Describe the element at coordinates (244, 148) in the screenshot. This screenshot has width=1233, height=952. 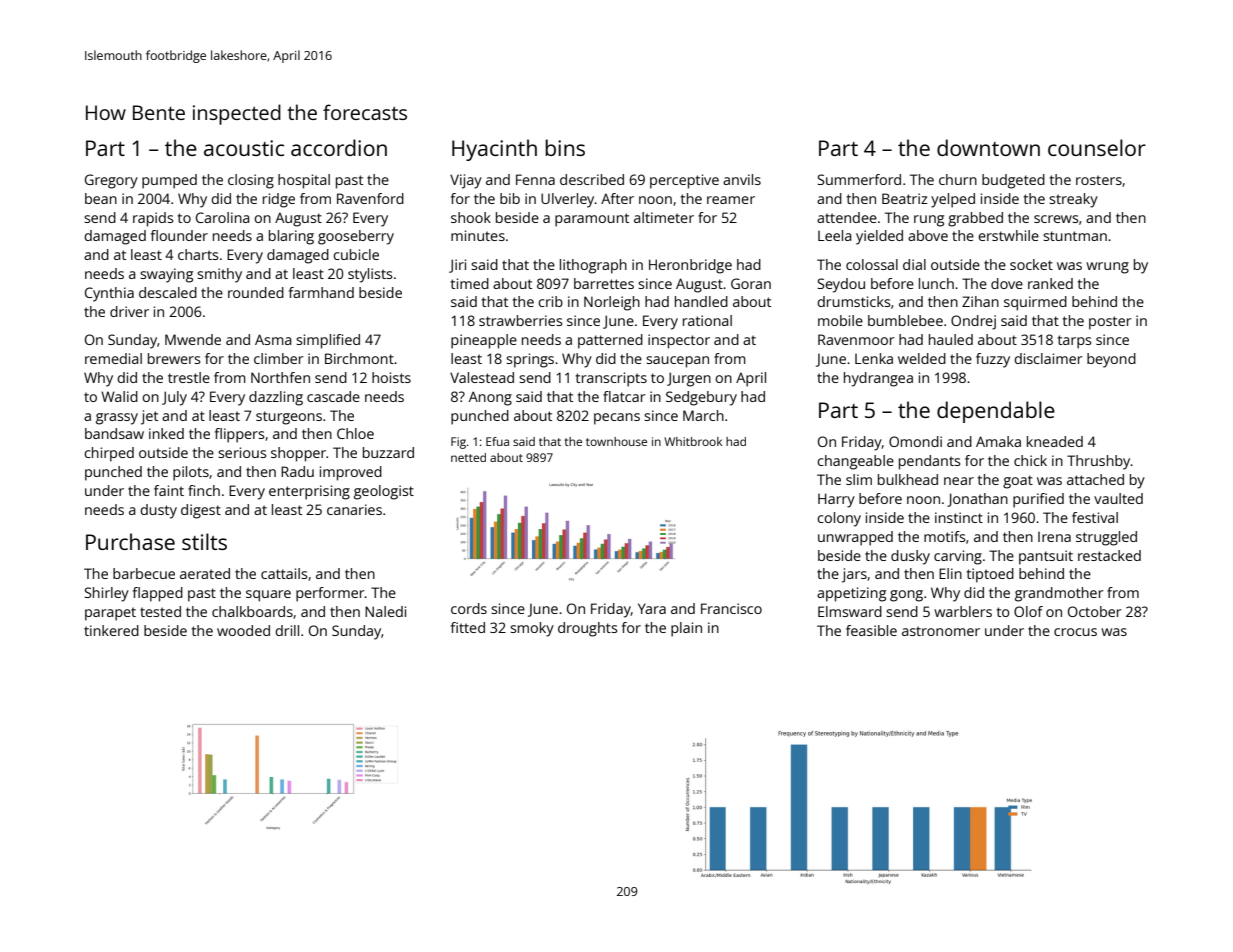
I see `acoustic` at that location.
